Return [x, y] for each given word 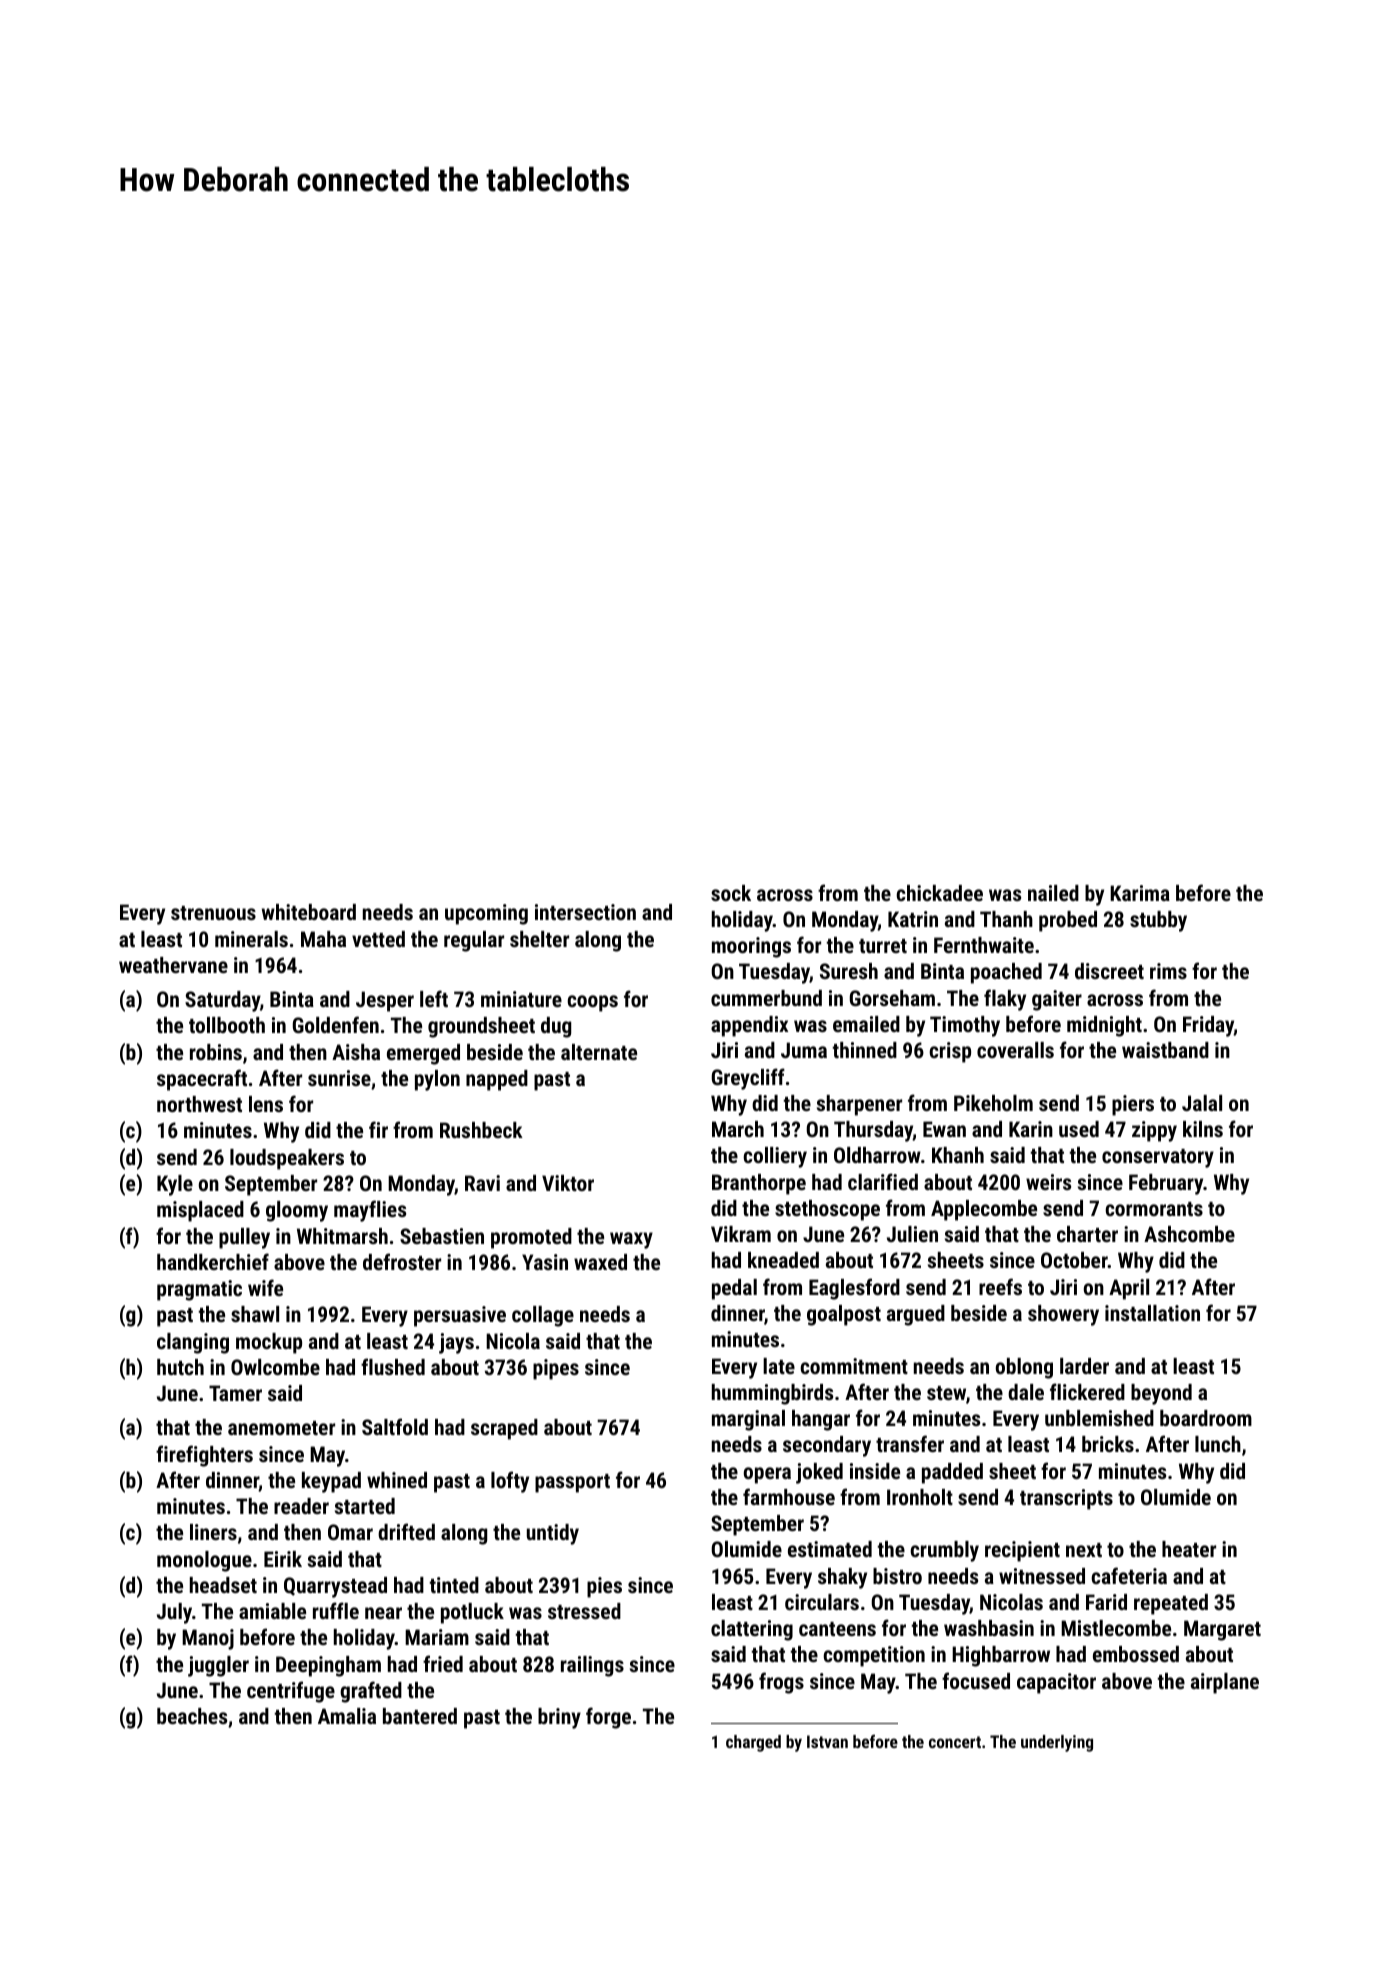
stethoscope [827, 1210]
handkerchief [213, 1261]
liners [213, 1532]
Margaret [1222, 1630]
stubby [1158, 921]
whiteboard [309, 912]
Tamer [235, 1393]
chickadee [939, 893]
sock [731, 893]
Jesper [385, 1001]
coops [592, 1003]
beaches [192, 1716]
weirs [1048, 1182]
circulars [822, 1602]
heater [1189, 1549]
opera [767, 1475]
